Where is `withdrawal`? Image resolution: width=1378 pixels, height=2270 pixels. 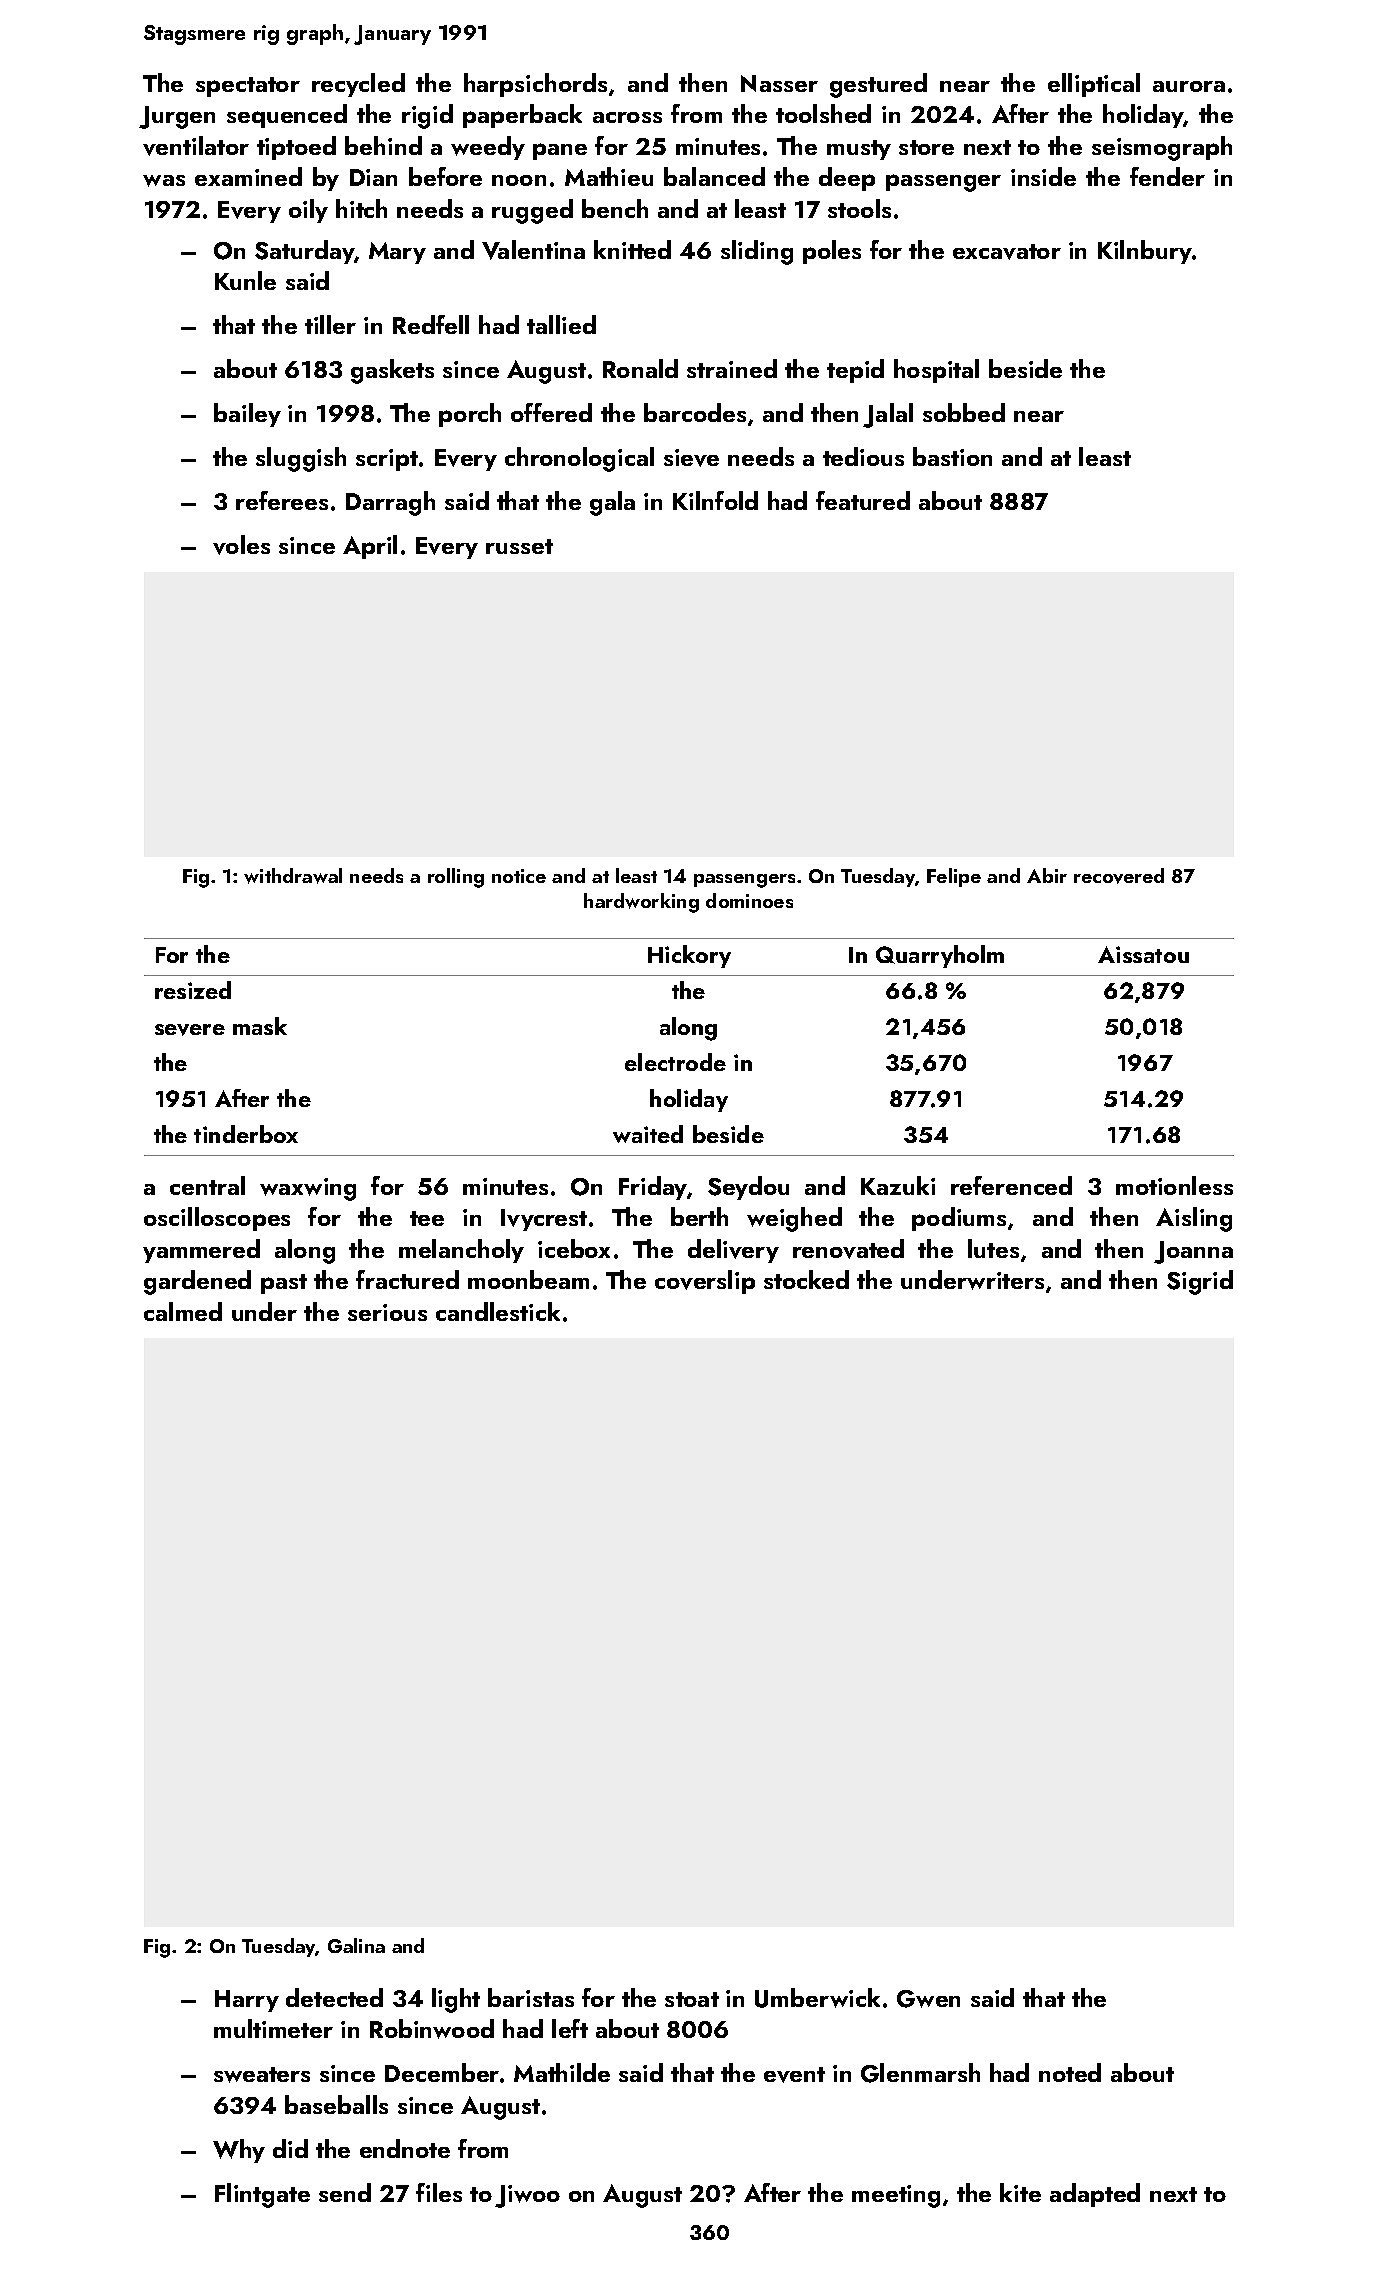 withdrawal is located at coordinates (293, 876).
